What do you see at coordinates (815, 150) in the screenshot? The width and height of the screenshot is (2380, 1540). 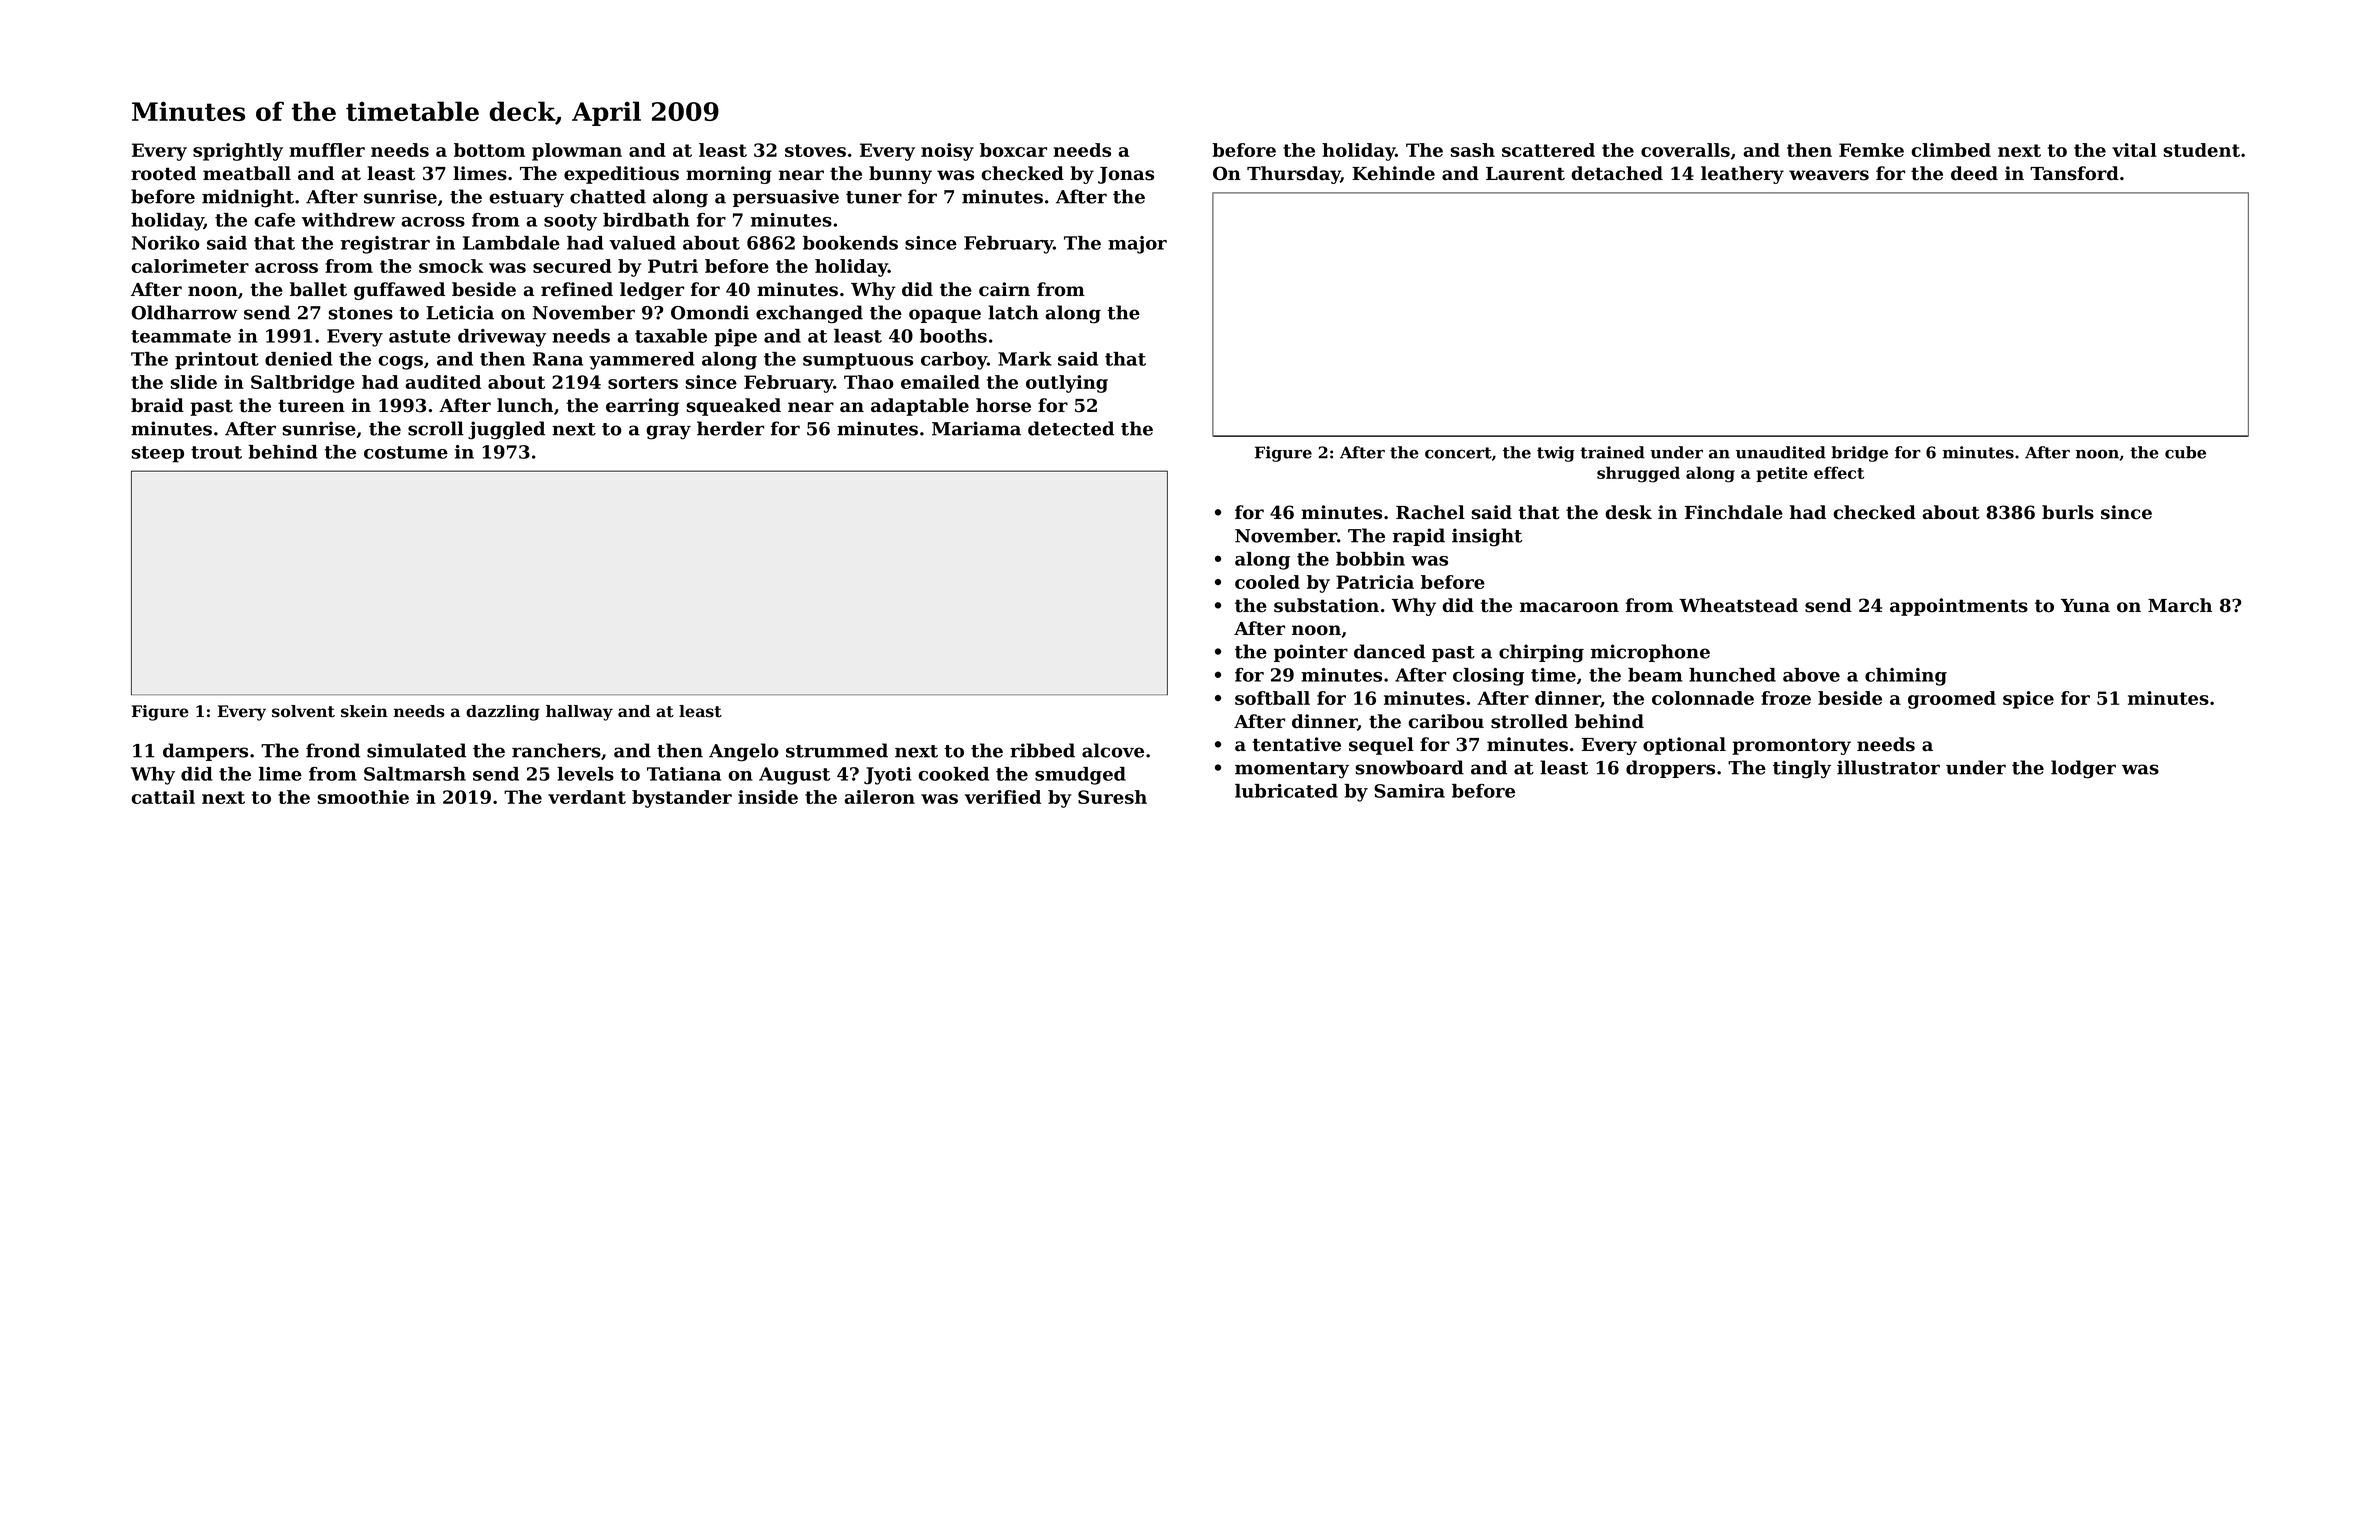 I see `stoves` at bounding box center [815, 150].
